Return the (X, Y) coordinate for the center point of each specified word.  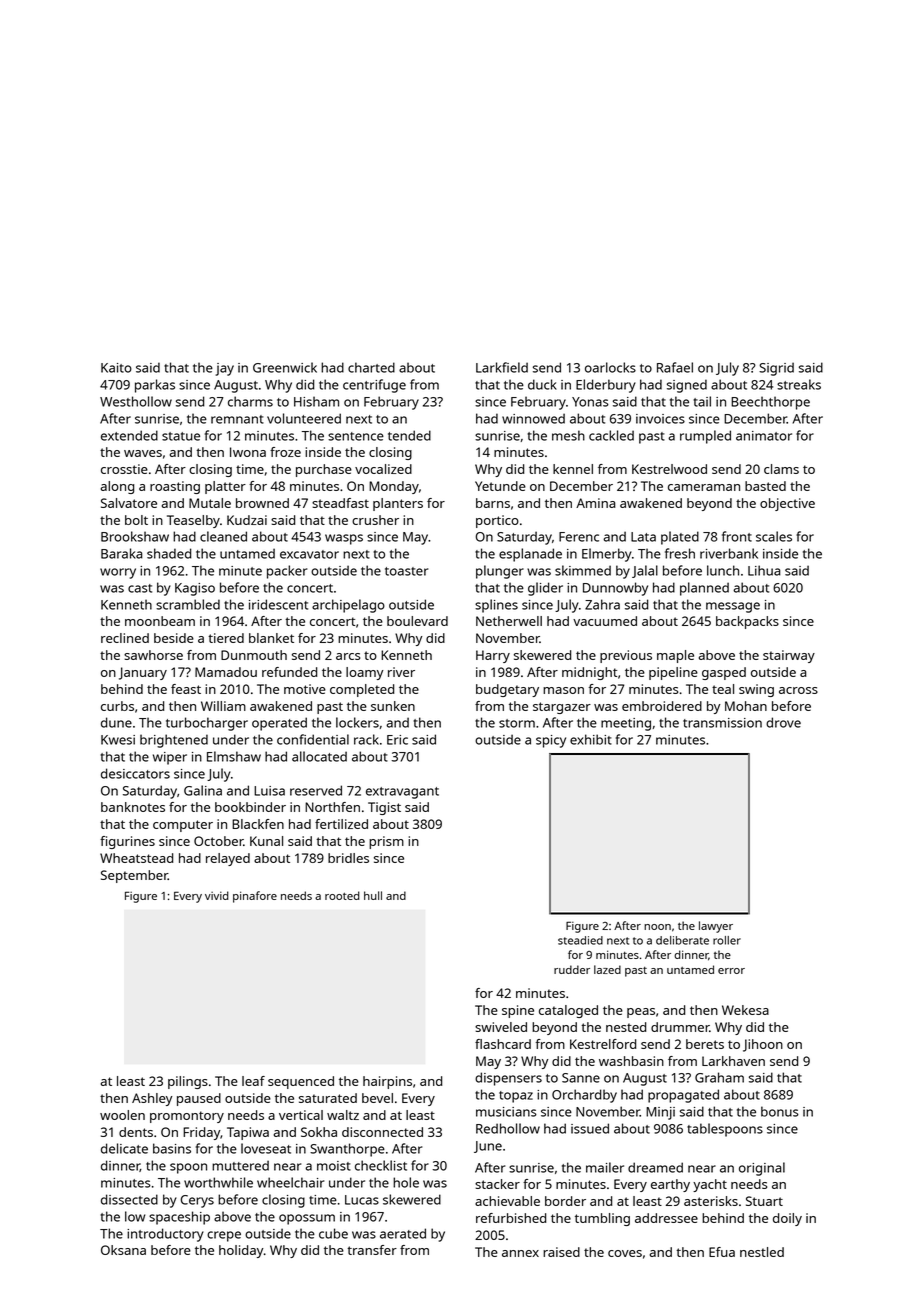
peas (641, 1013)
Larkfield (502, 367)
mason (563, 690)
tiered (226, 638)
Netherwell (509, 621)
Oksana (123, 1250)
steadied (580, 940)
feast (186, 689)
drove (783, 722)
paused (199, 1099)
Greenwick (285, 367)
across (798, 690)
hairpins (387, 1082)
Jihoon (763, 1045)
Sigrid (776, 369)
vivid (217, 895)
